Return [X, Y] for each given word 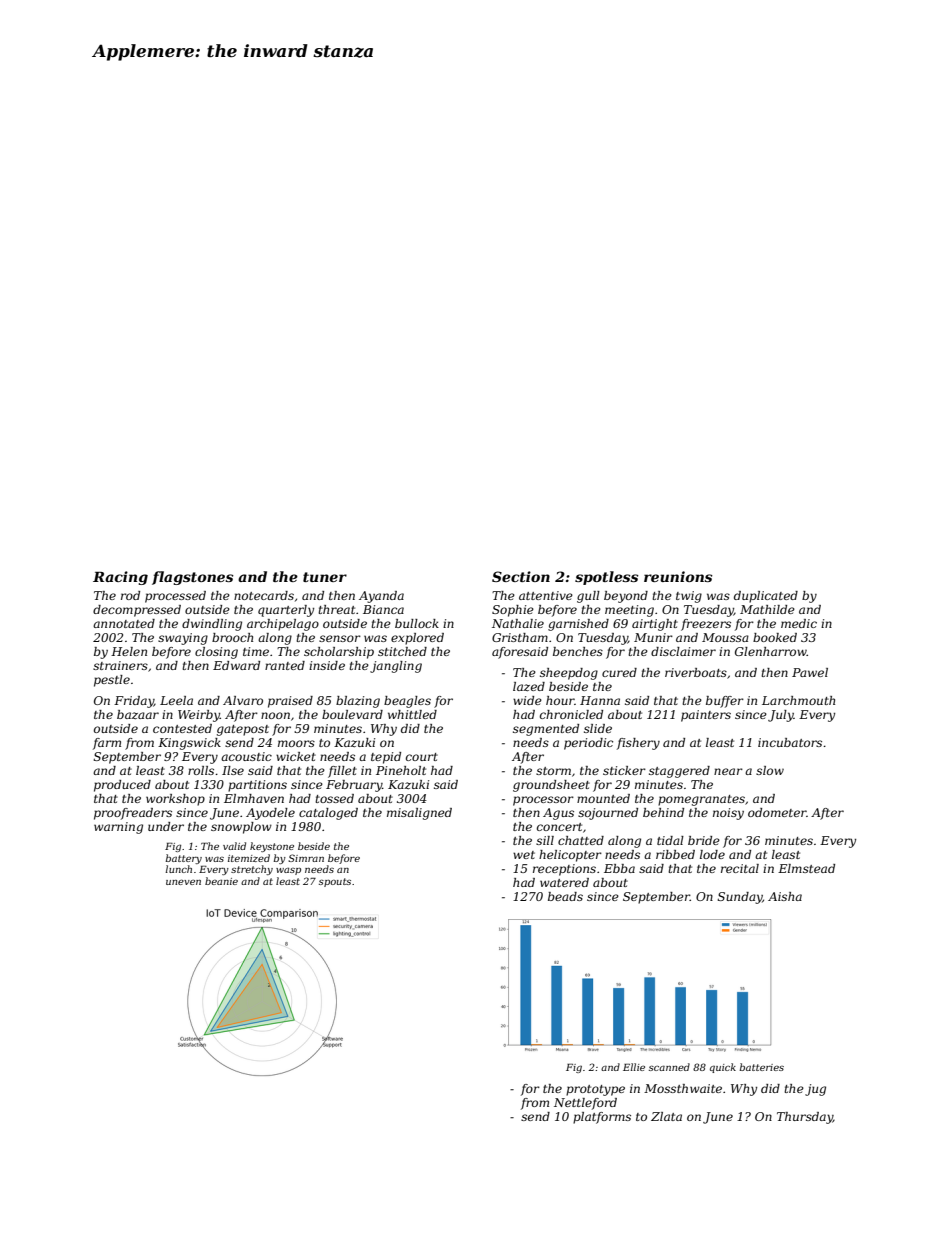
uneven [183, 882]
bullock [417, 623]
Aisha [785, 896]
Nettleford [585, 1104]
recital [740, 868]
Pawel [810, 672]
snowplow [241, 828]
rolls [201, 770]
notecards [264, 595]
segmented [546, 730]
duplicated [766, 597]
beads [565, 896]
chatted [581, 840]
